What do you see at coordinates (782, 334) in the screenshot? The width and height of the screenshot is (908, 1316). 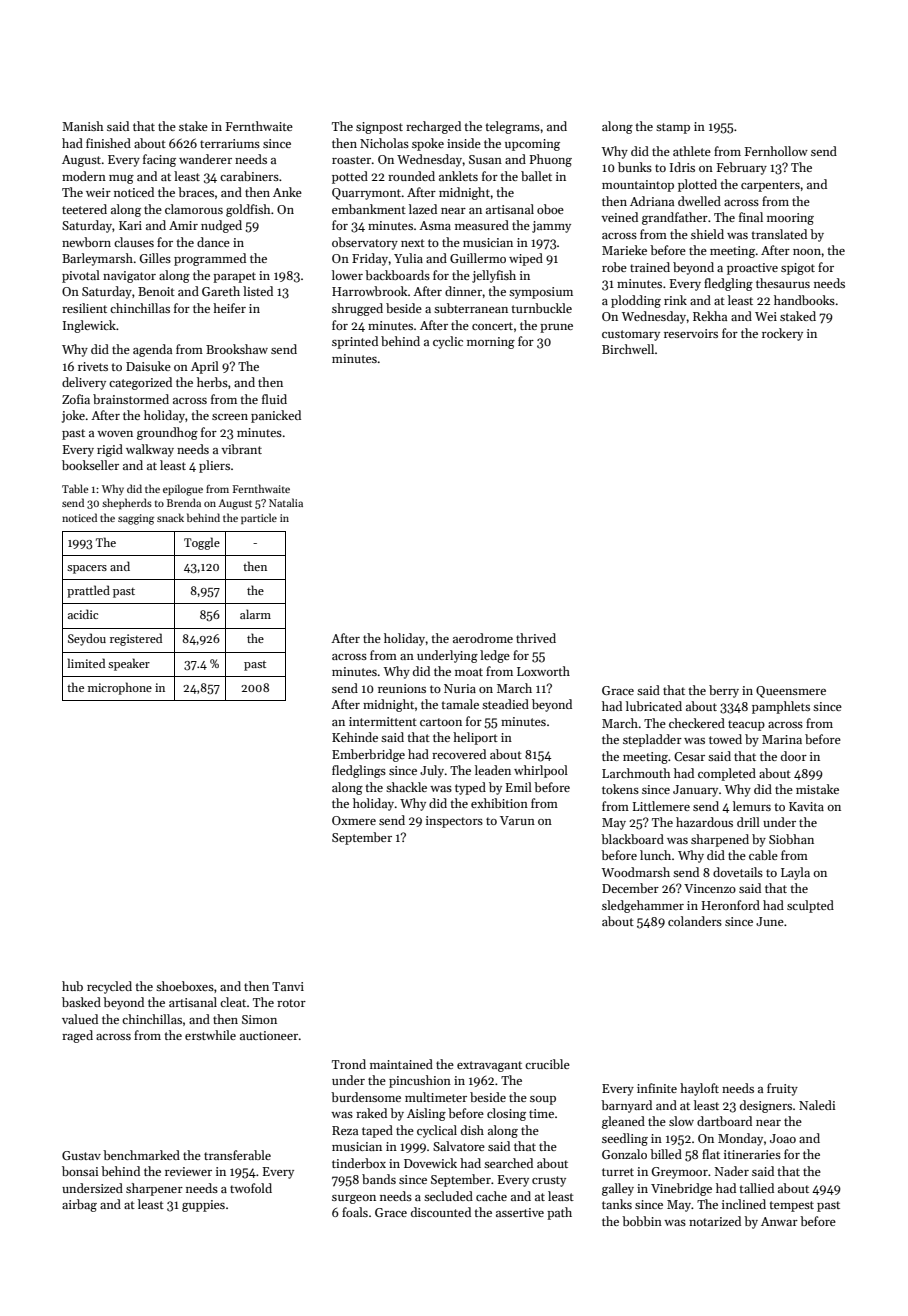 I see `rockery` at bounding box center [782, 334].
